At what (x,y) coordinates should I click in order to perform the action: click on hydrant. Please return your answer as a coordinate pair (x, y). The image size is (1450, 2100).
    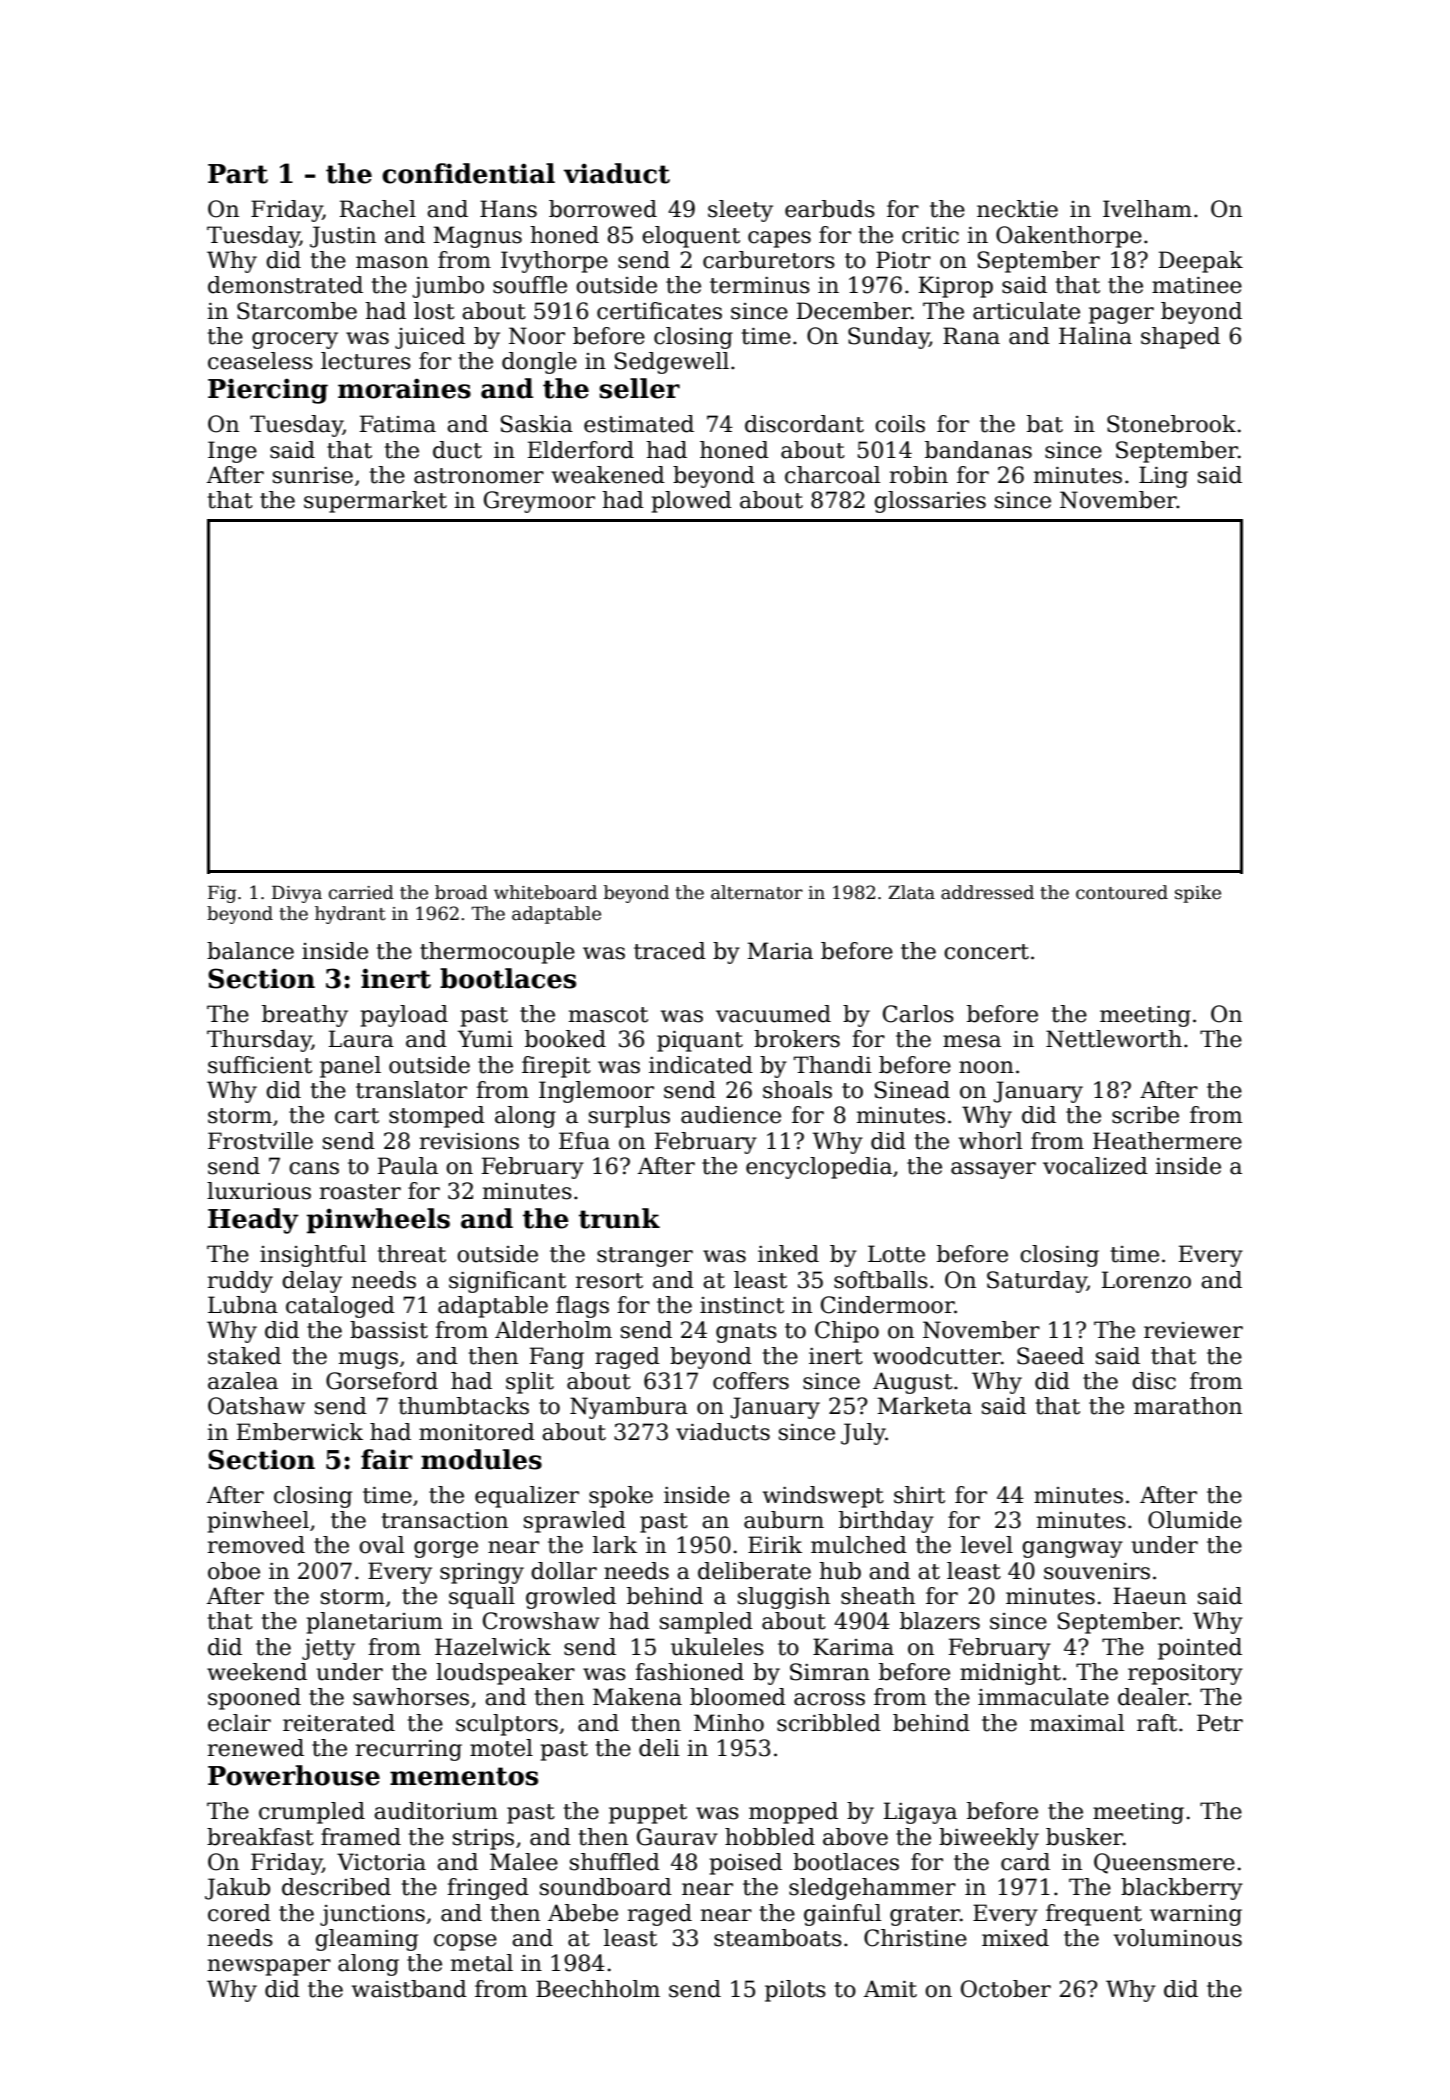
    Looking at the image, I should click on (350, 915).
